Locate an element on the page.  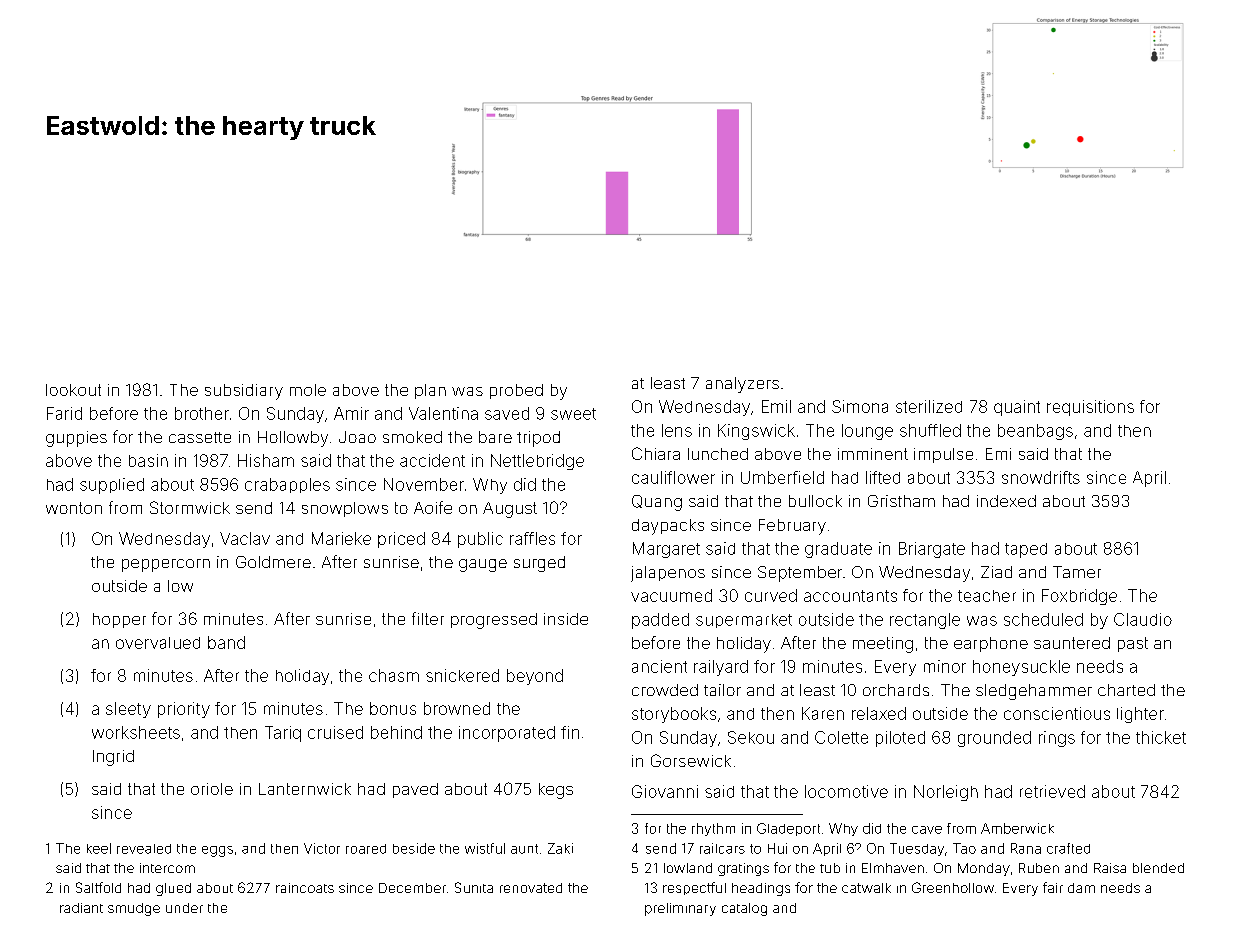
requisitions is located at coordinates (1090, 408).
